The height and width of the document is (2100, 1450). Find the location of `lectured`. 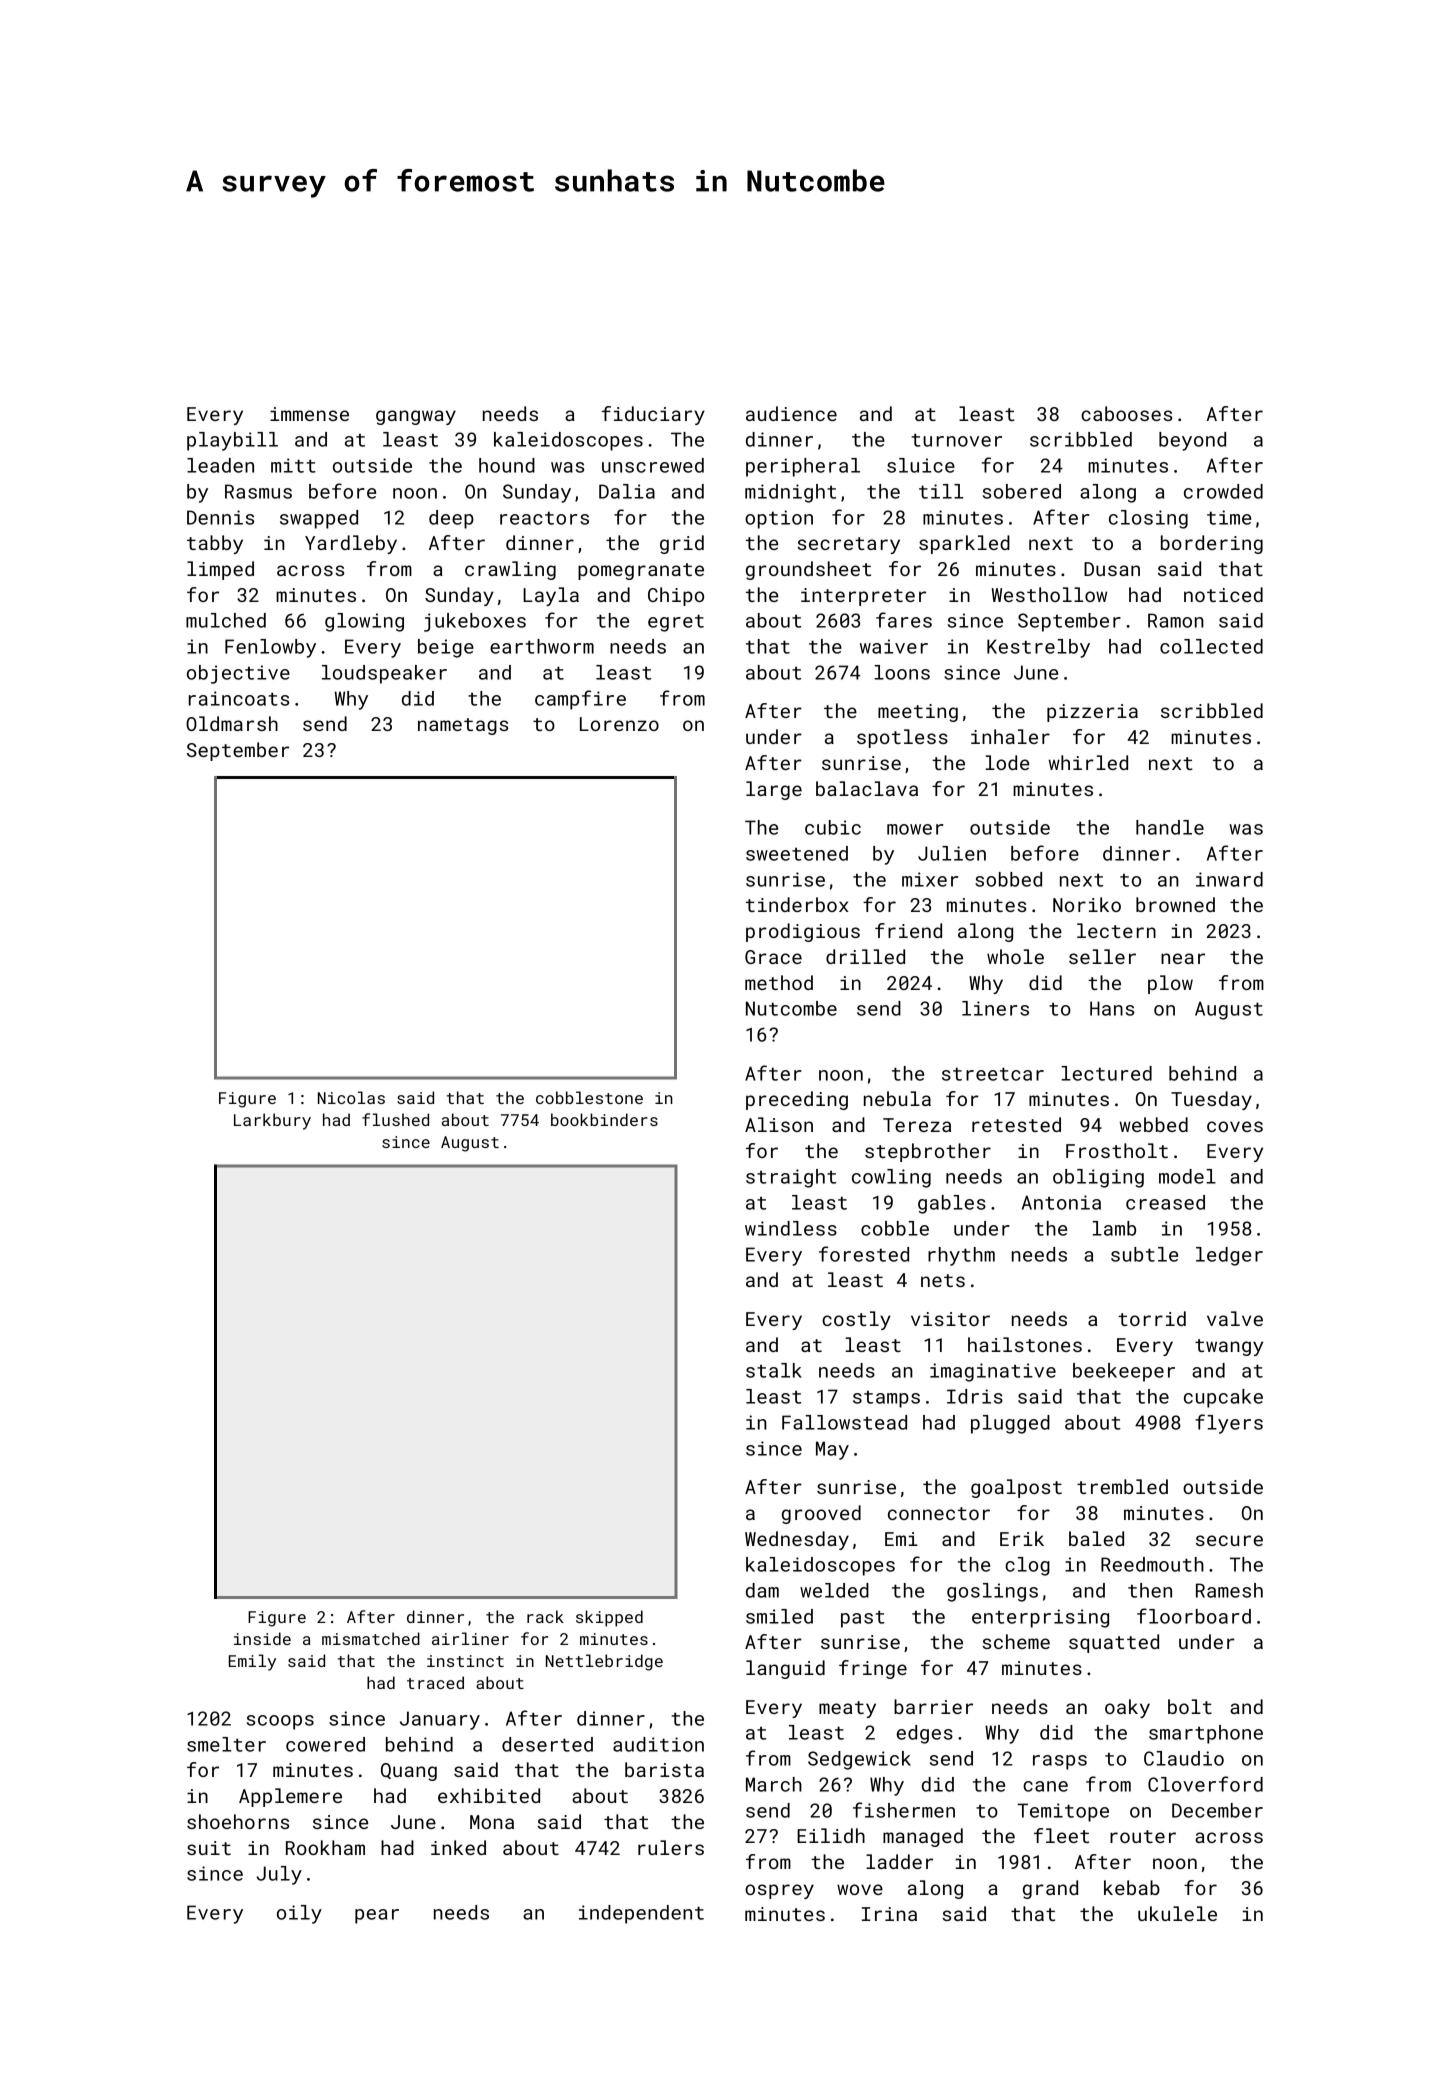

lectured is located at coordinates (1106, 1073).
